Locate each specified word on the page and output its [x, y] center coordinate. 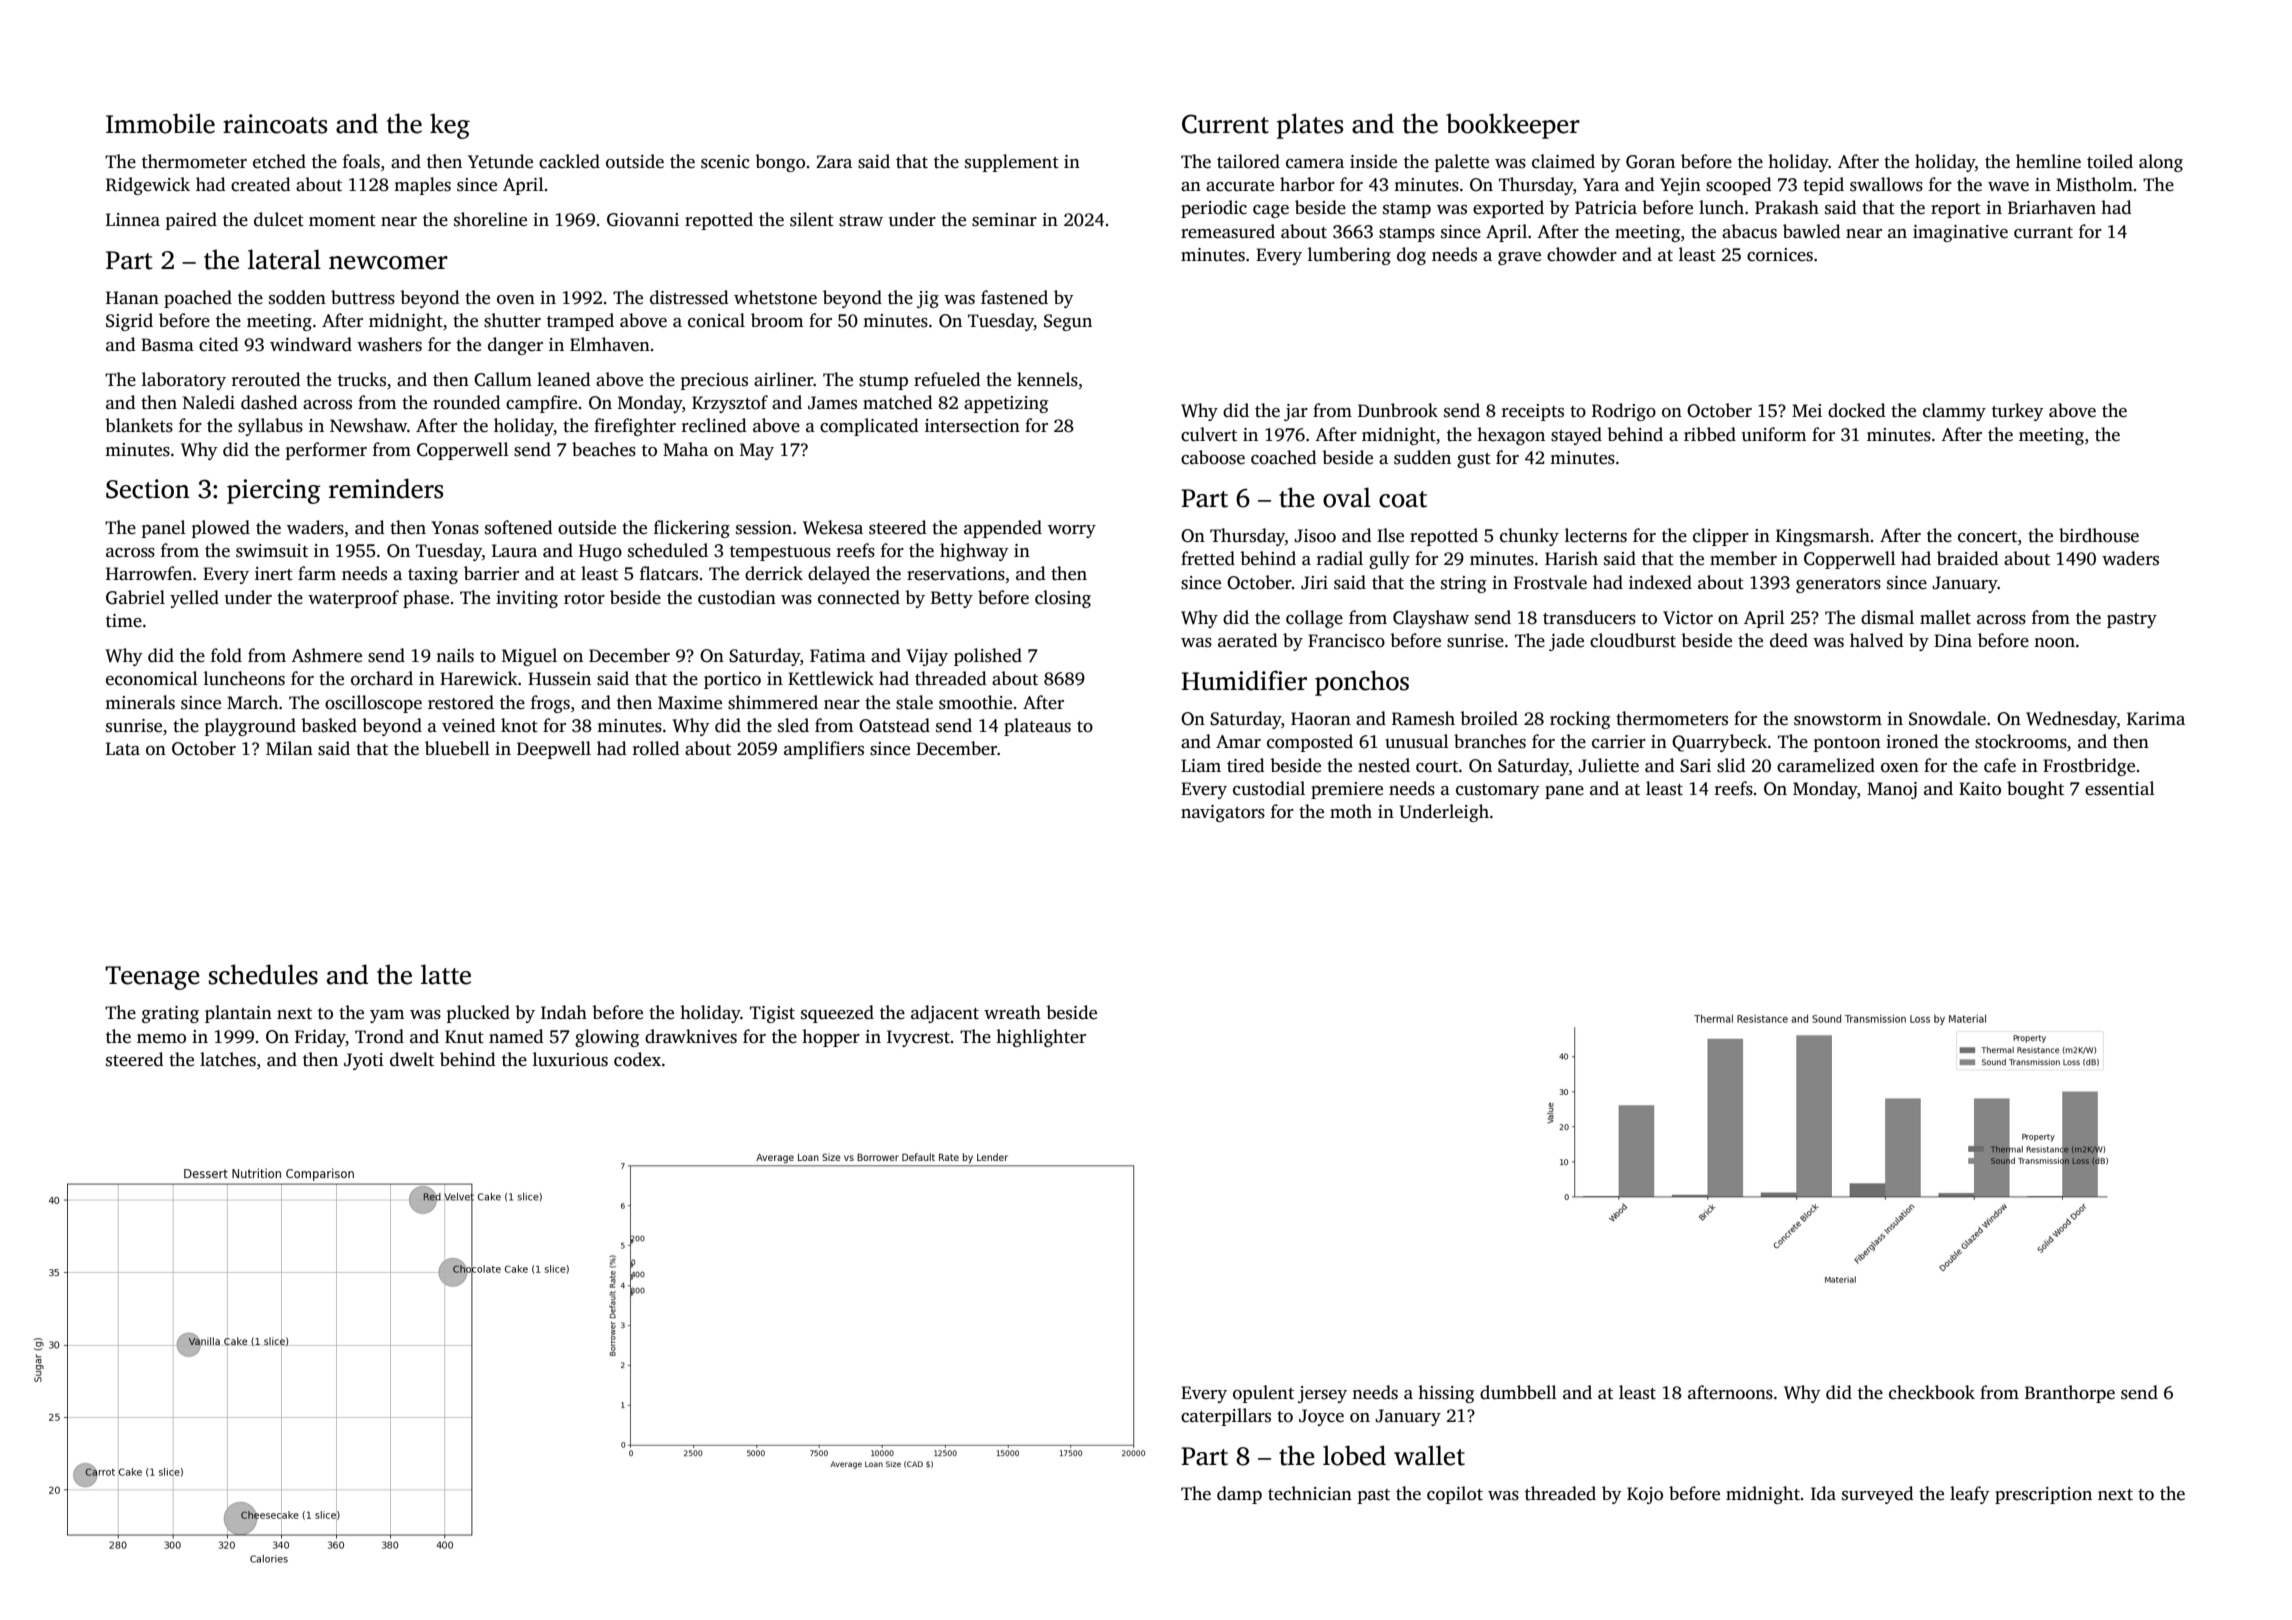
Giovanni [643, 220]
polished [988, 657]
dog [1411, 256]
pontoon [1847, 744]
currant [2043, 233]
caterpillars [1226, 1417]
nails [455, 655]
